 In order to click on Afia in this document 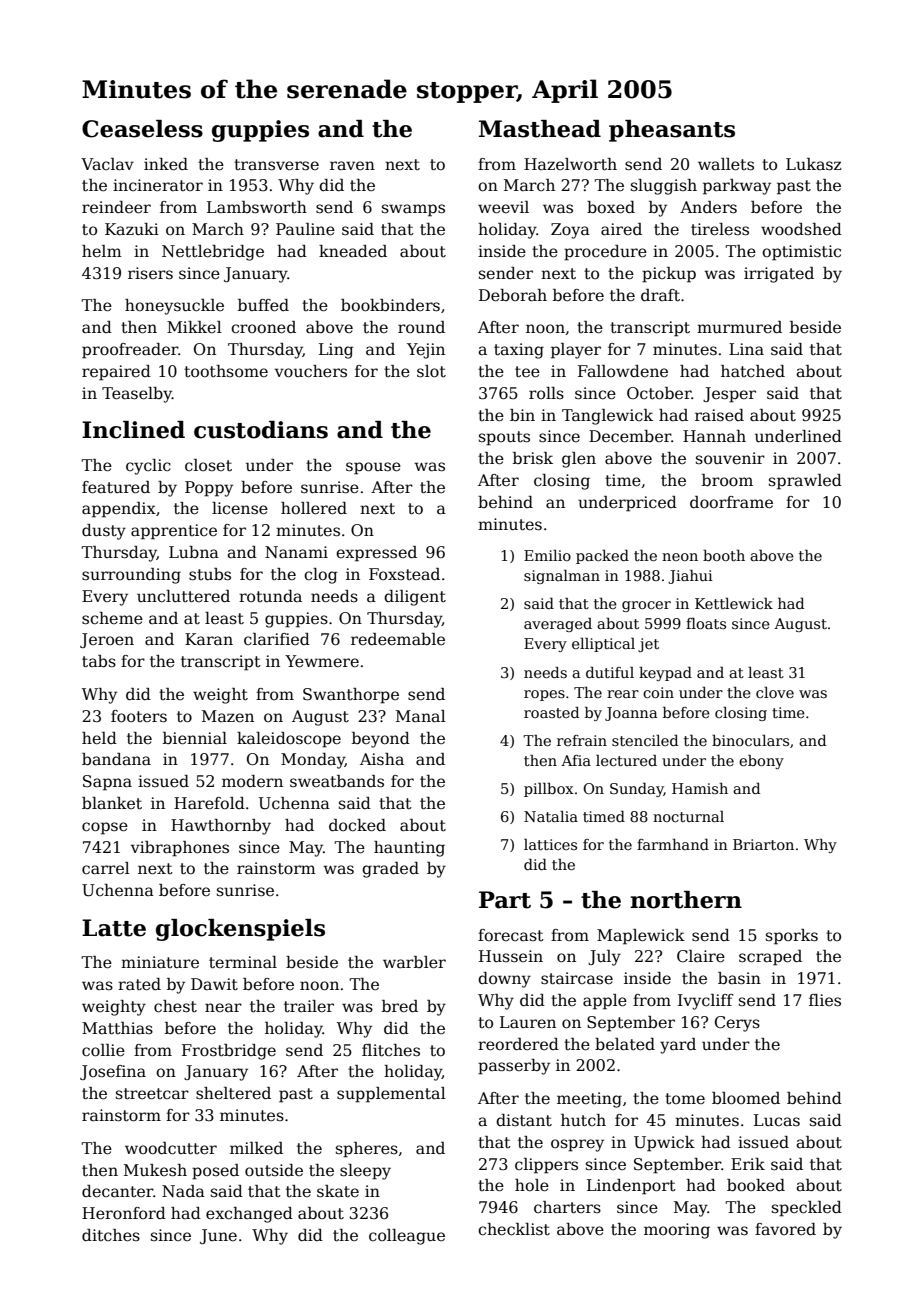, I will do `click(576, 760)`.
